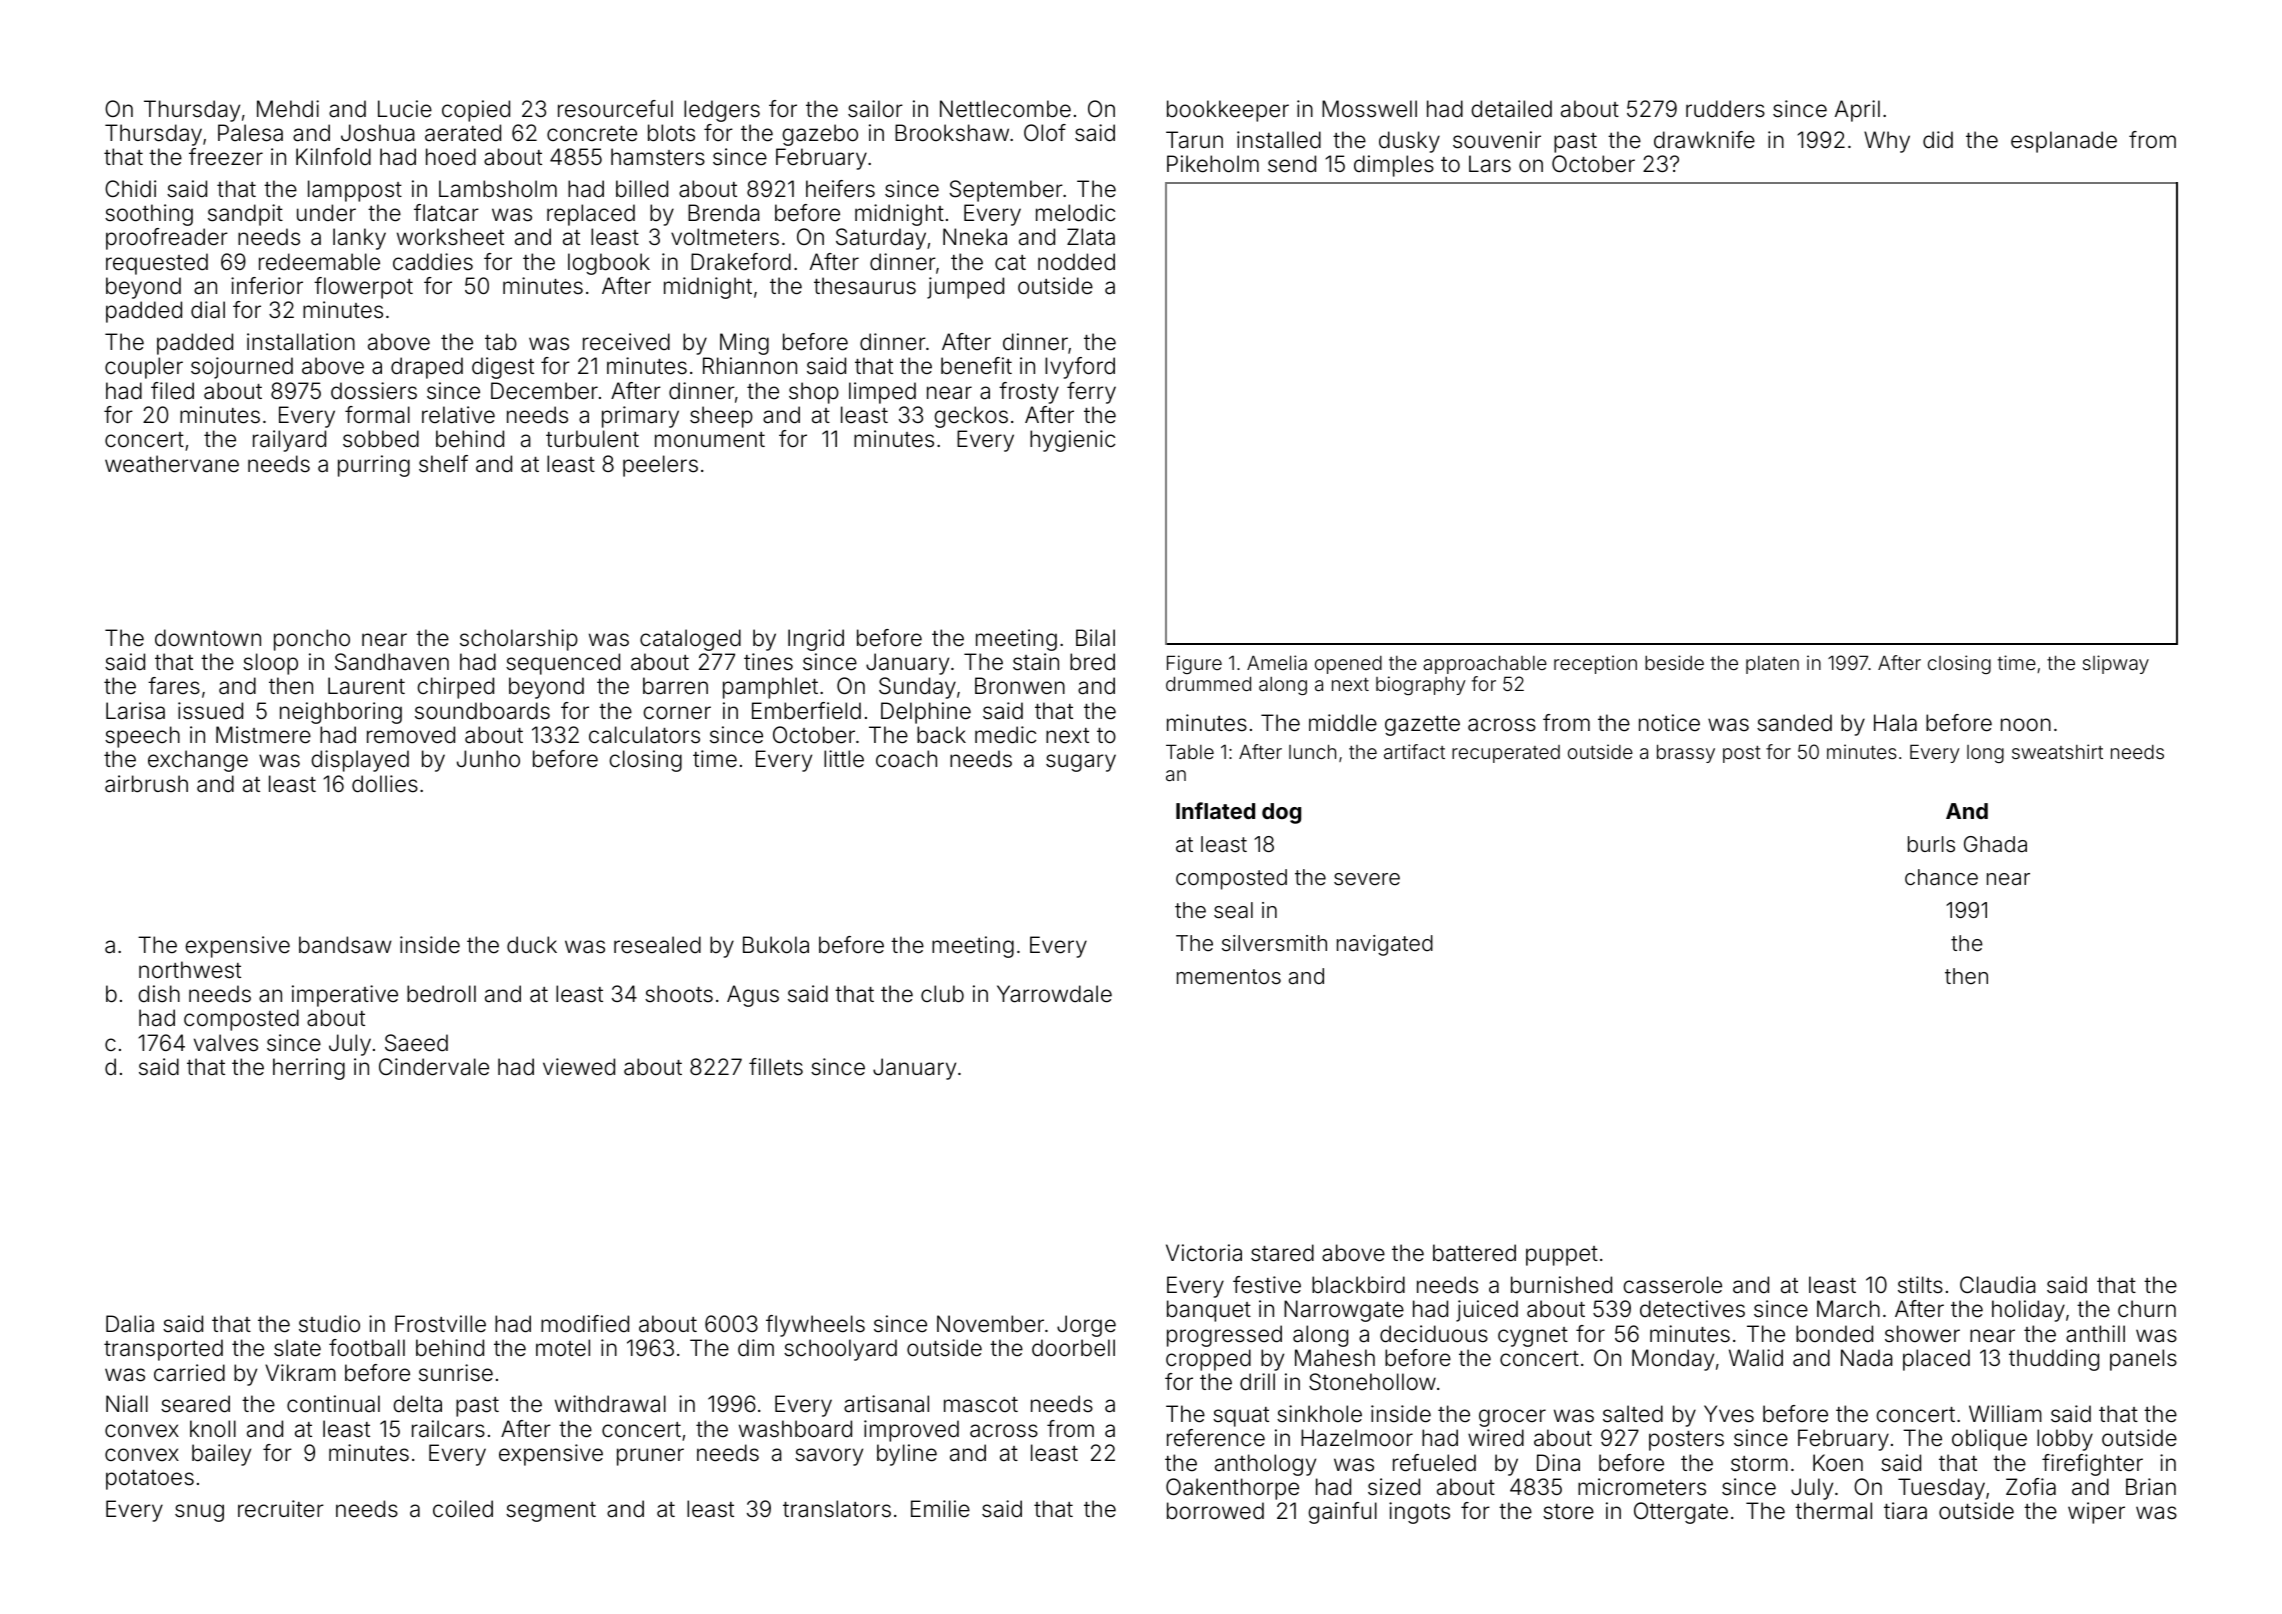  I want to click on Claudia, so click(1998, 1285).
